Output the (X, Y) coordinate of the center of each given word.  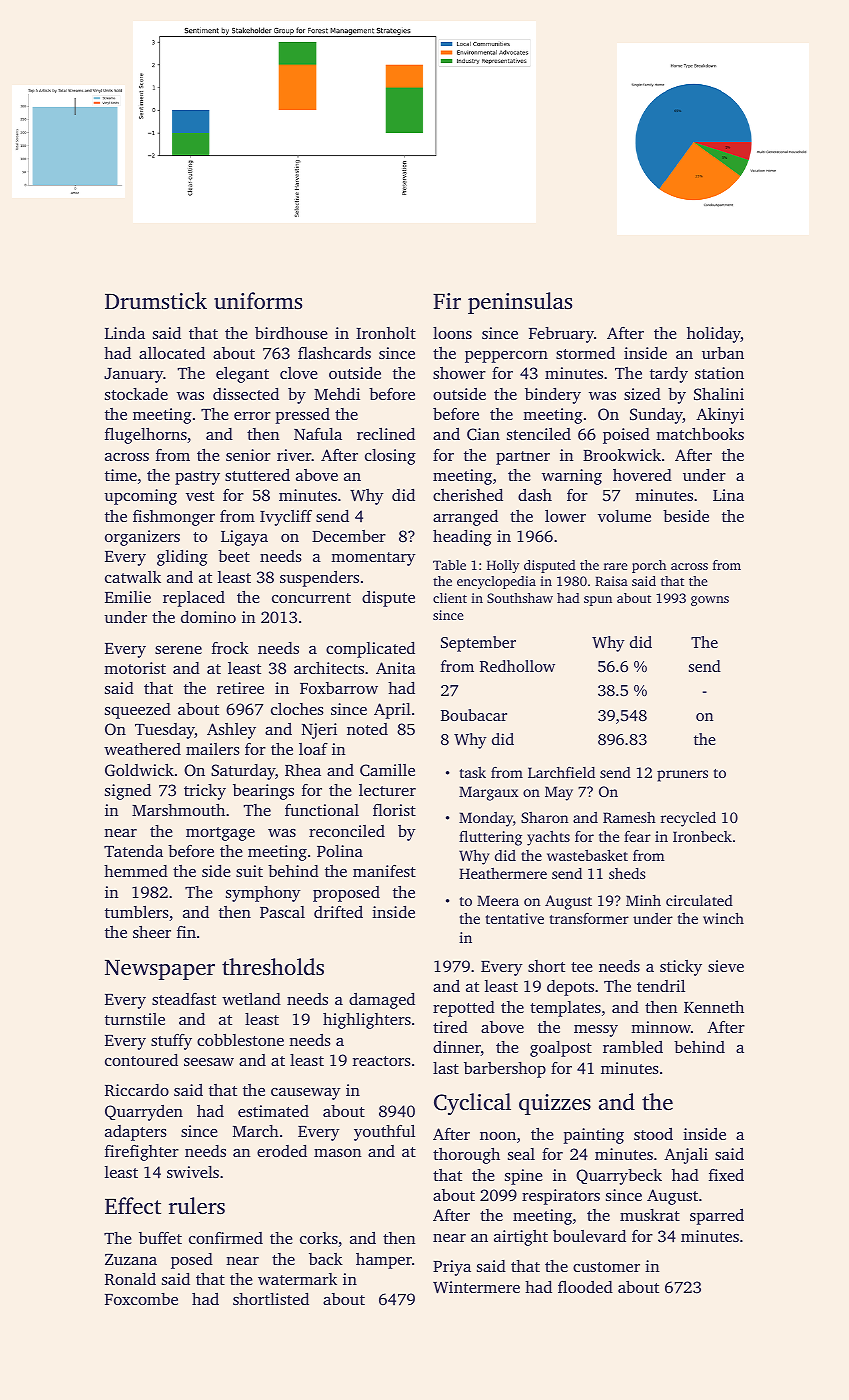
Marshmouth (178, 809)
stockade (136, 394)
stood (653, 1134)
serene (178, 650)
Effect (133, 1206)
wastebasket (587, 855)
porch (649, 566)
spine (524, 1177)
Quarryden (144, 1113)
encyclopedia (496, 582)
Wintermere (476, 1287)
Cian (483, 434)
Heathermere (503, 873)
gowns (710, 601)
